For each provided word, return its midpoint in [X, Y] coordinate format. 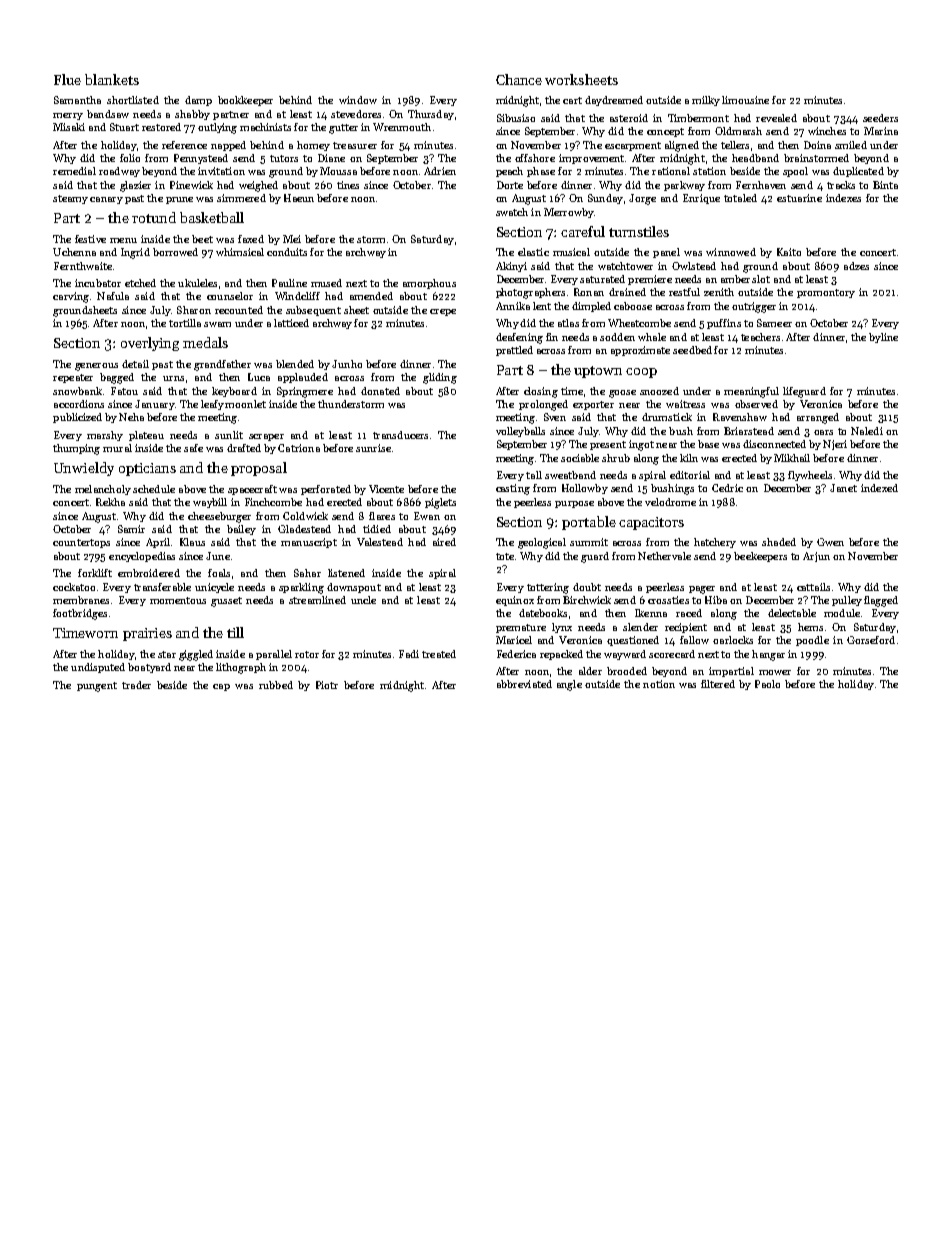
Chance [519, 79]
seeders [880, 118]
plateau [146, 436]
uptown [598, 372]
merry [68, 116]
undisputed [98, 668]
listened [346, 573]
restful [684, 292]
